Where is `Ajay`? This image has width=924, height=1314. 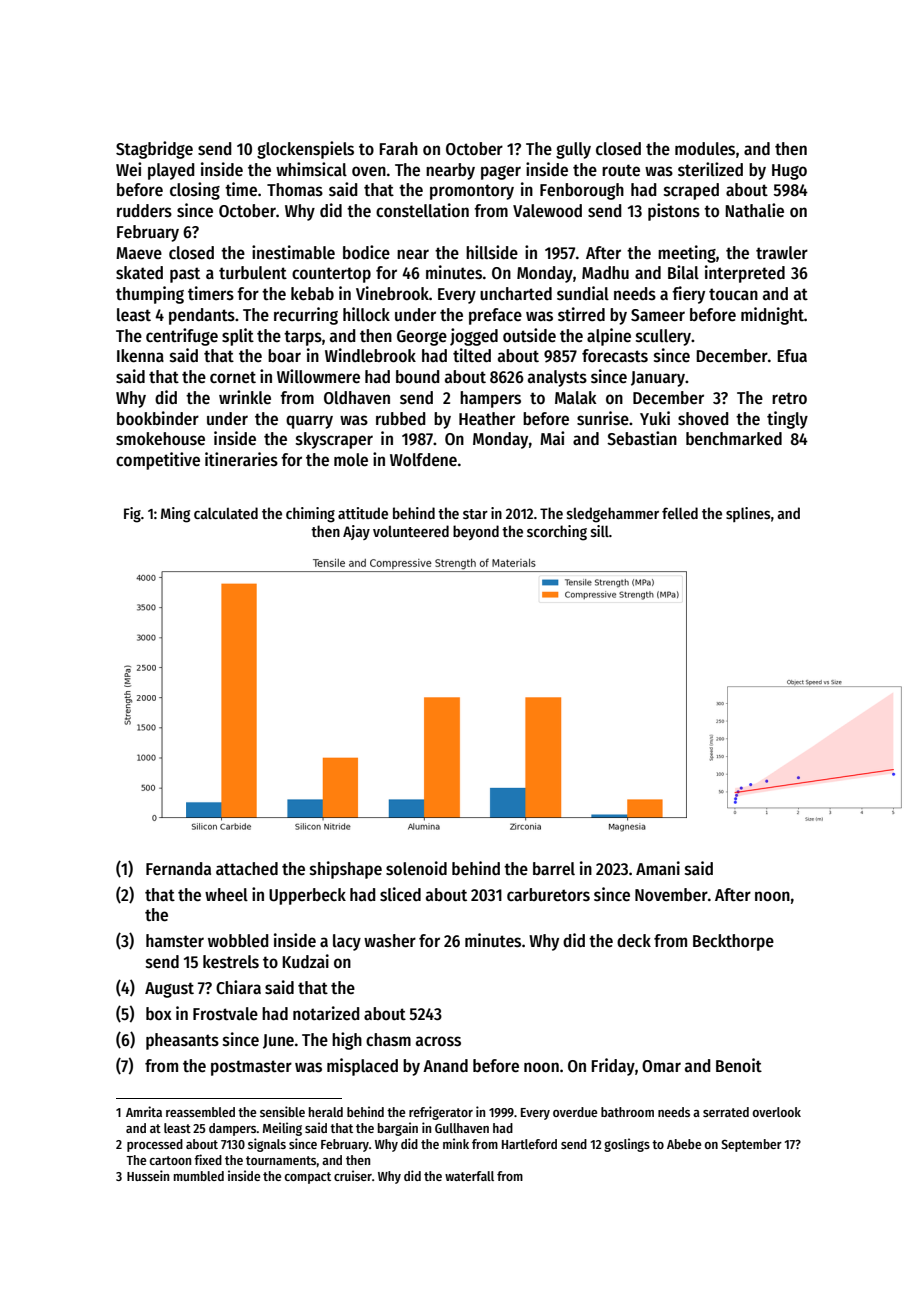 Ajay is located at coordinates (356, 532).
